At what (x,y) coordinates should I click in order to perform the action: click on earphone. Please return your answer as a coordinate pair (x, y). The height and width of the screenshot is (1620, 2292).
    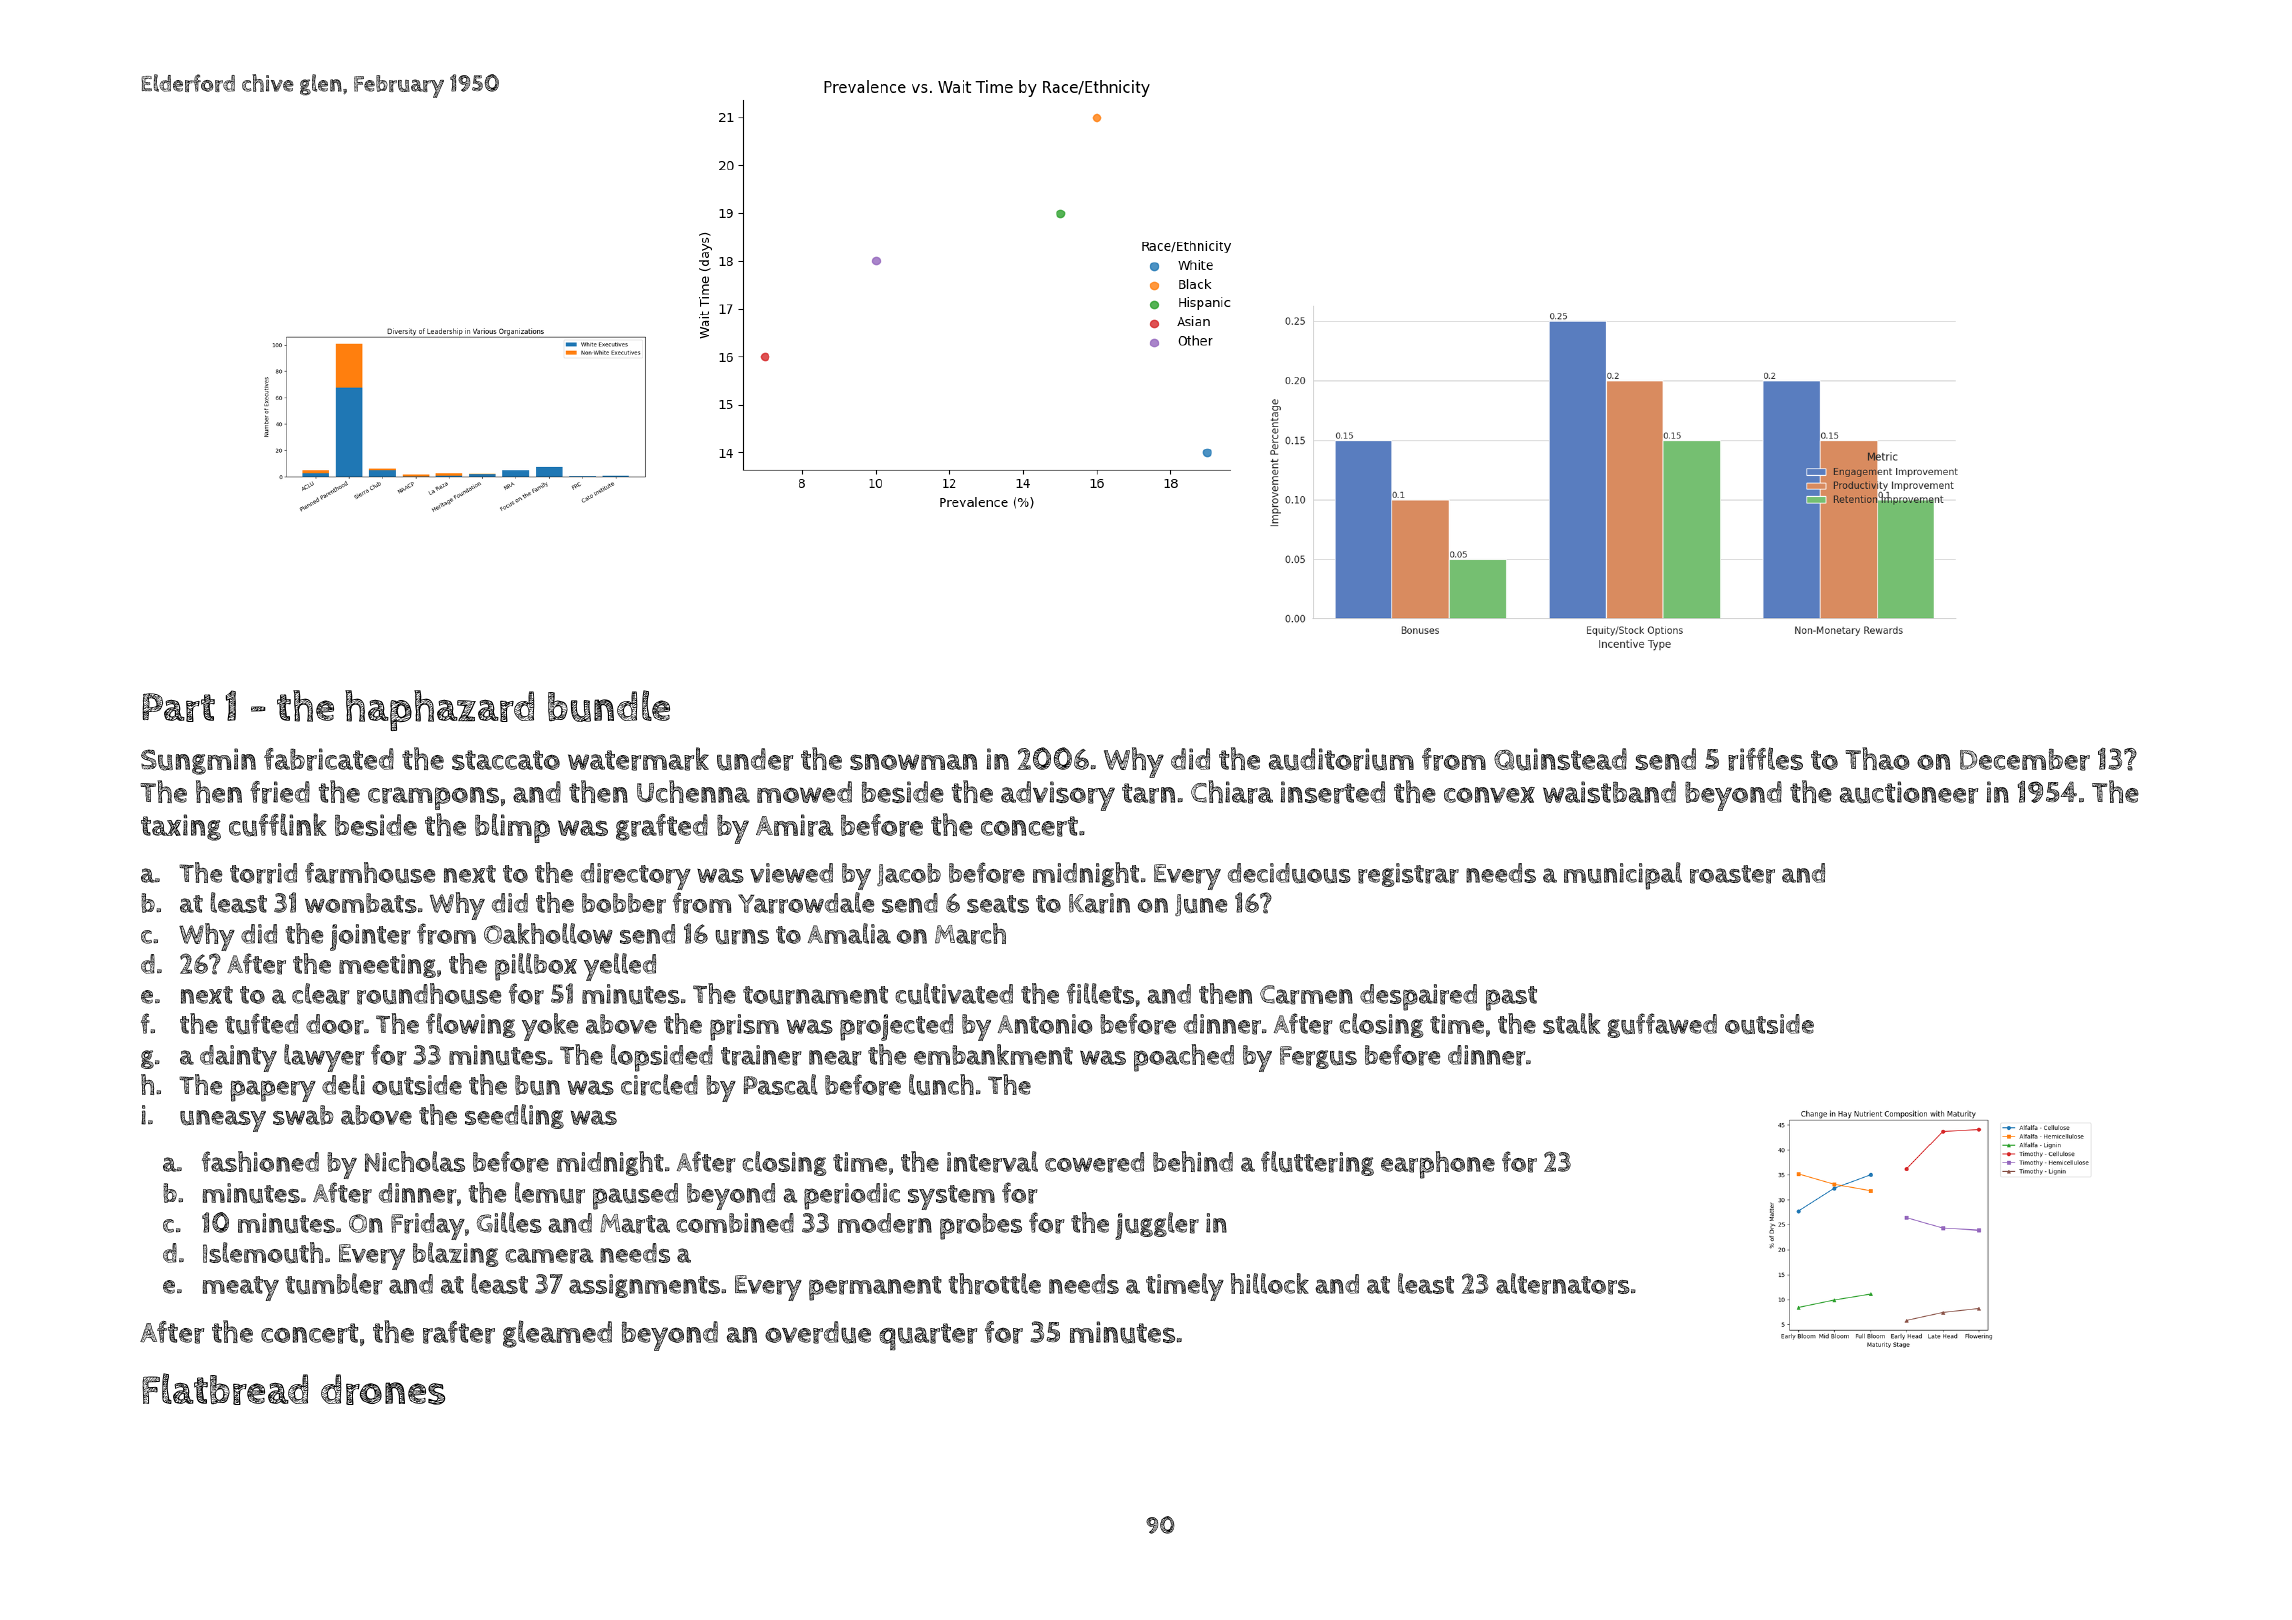
    Looking at the image, I should click on (1438, 1165).
